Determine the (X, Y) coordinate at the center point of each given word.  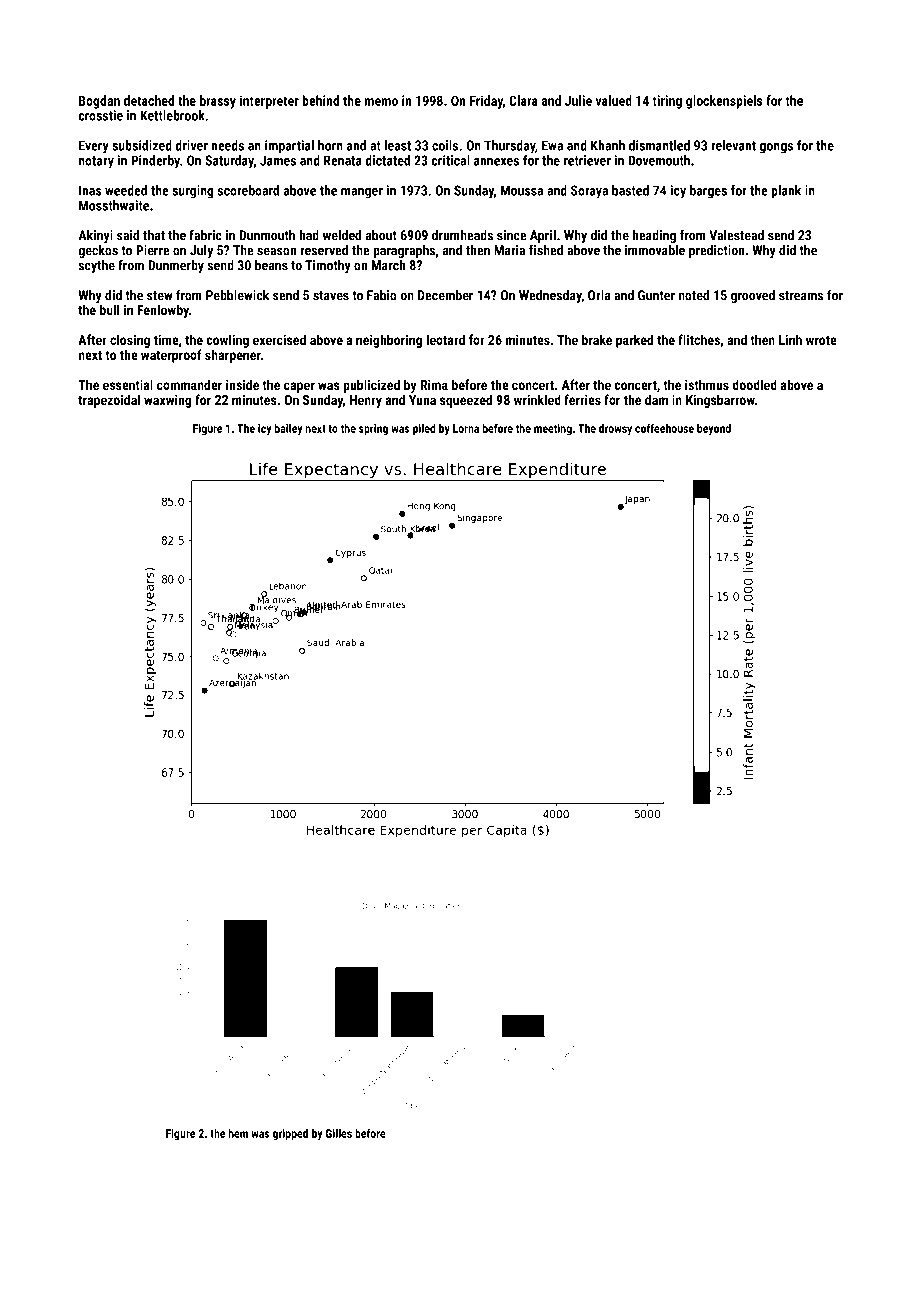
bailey (288, 430)
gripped (290, 1134)
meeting (553, 429)
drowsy (615, 430)
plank (786, 192)
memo (381, 102)
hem (238, 1133)
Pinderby (155, 162)
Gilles (339, 1133)
